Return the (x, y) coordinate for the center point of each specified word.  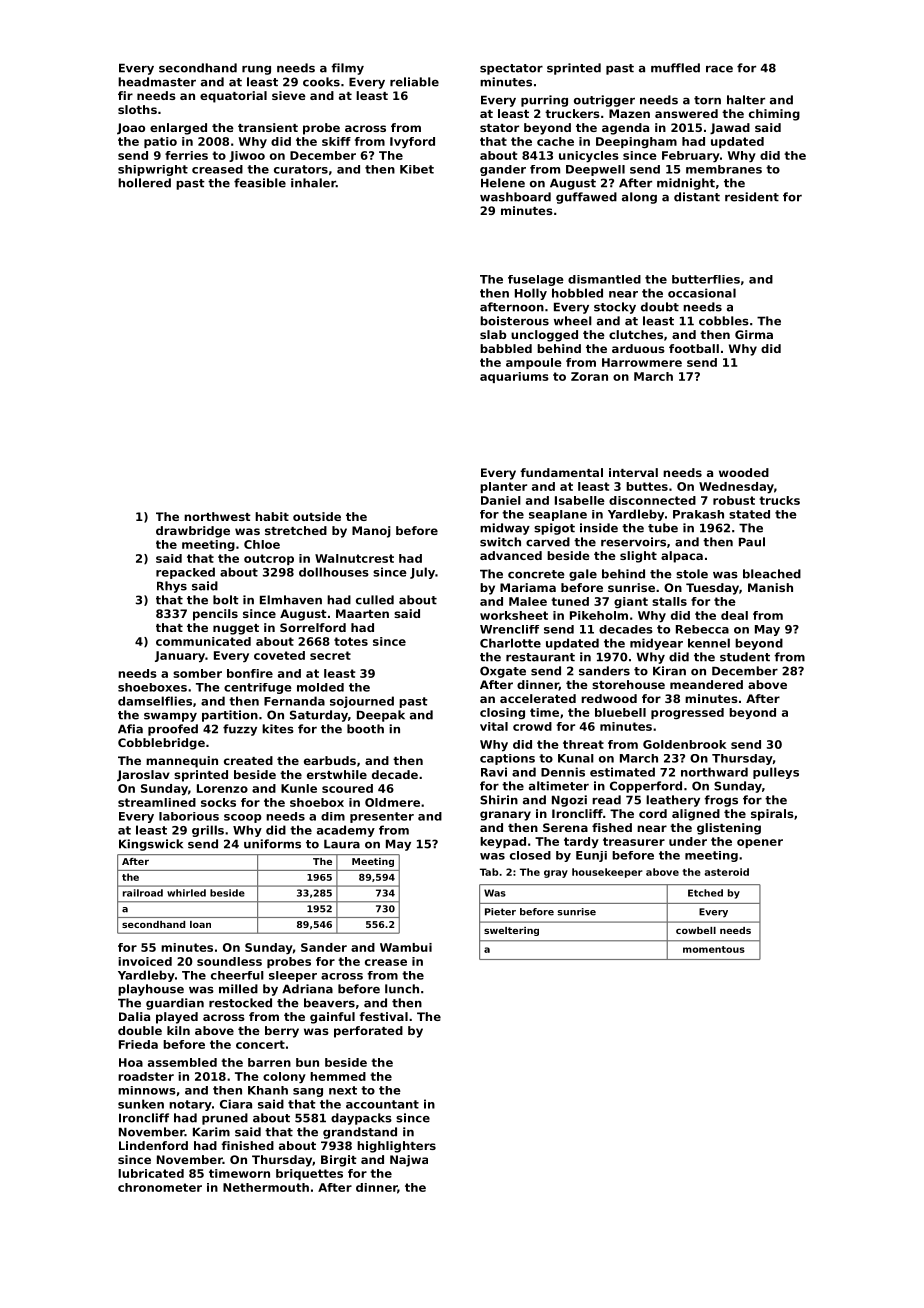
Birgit (339, 1161)
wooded (744, 472)
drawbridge (193, 532)
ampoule (534, 363)
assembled (182, 1062)
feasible (260, 183)
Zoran (589, 376)
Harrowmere (642, 362)
